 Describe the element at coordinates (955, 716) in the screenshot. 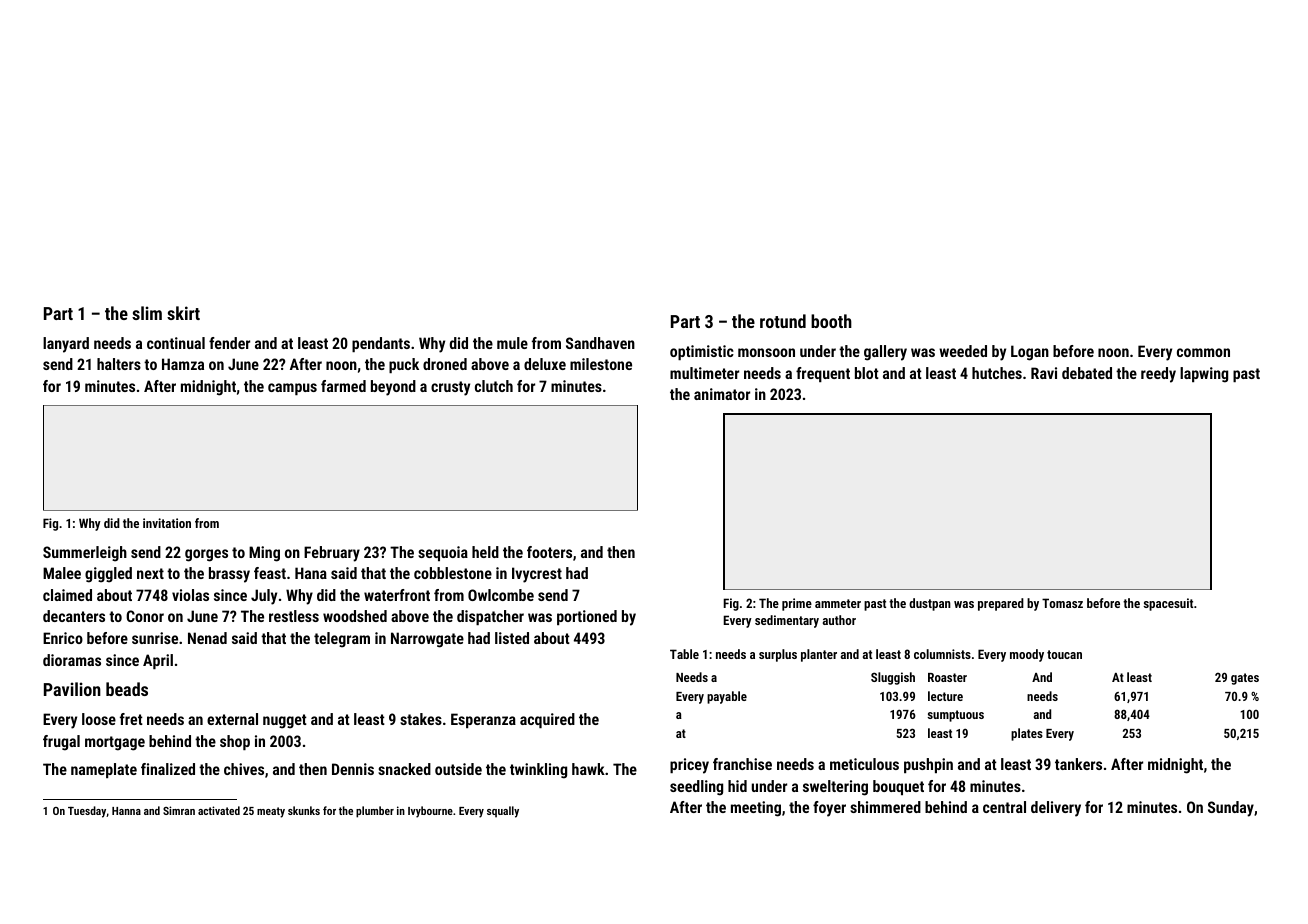

I see `sumptuous` at that location.
